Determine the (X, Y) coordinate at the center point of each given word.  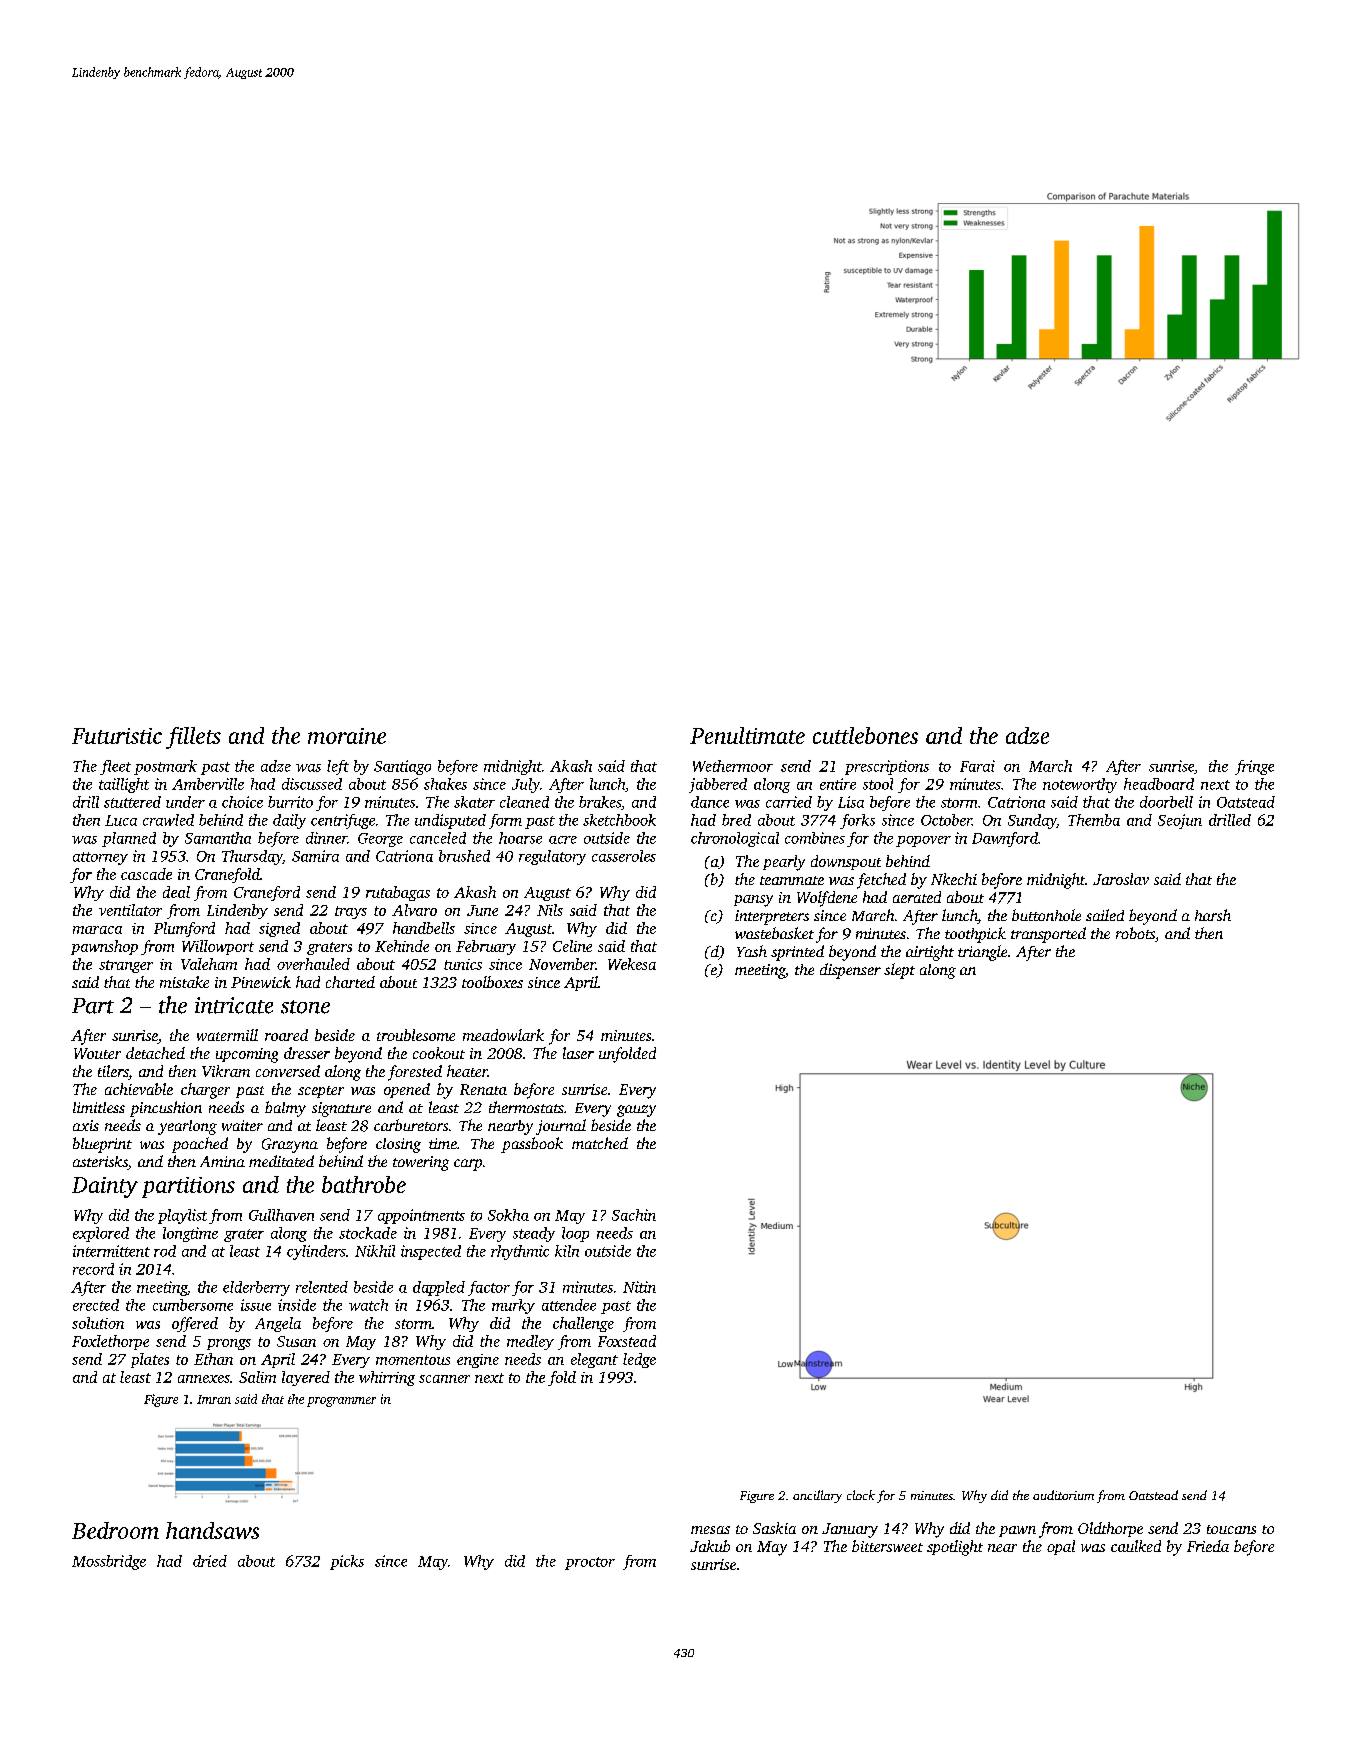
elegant (594, 1360)
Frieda (1208, 1546)
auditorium (1063, 1495)
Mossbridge (109, 1562)
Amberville (208, 784)
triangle (982, 953)
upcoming (247, 1055)
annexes (204, 1379)
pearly (784, 863)
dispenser (850, 971)
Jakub (710, 1546)
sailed (1105, 915)
